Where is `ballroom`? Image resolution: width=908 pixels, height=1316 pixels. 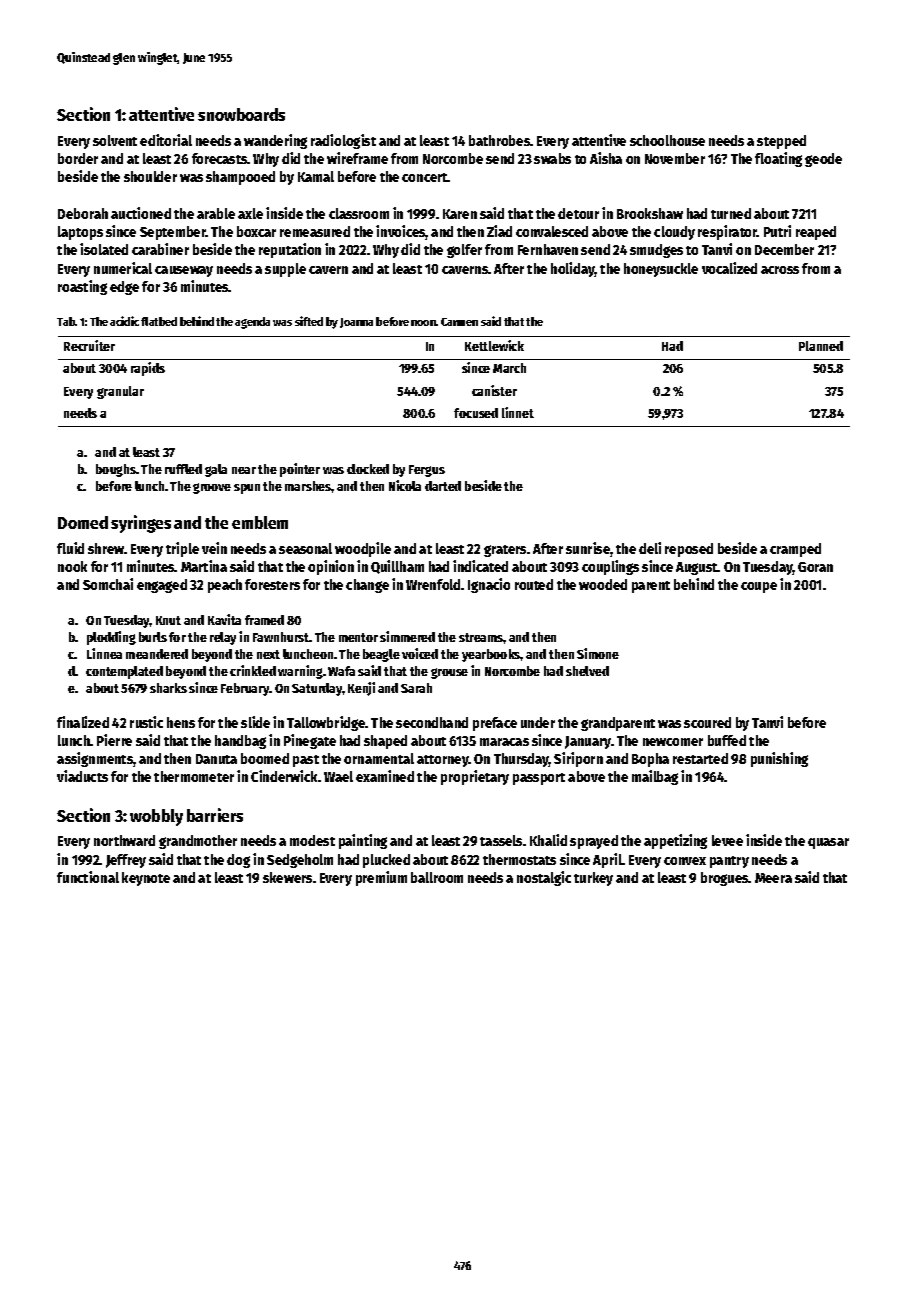 ballroom is located at coordinates (437, 877).
